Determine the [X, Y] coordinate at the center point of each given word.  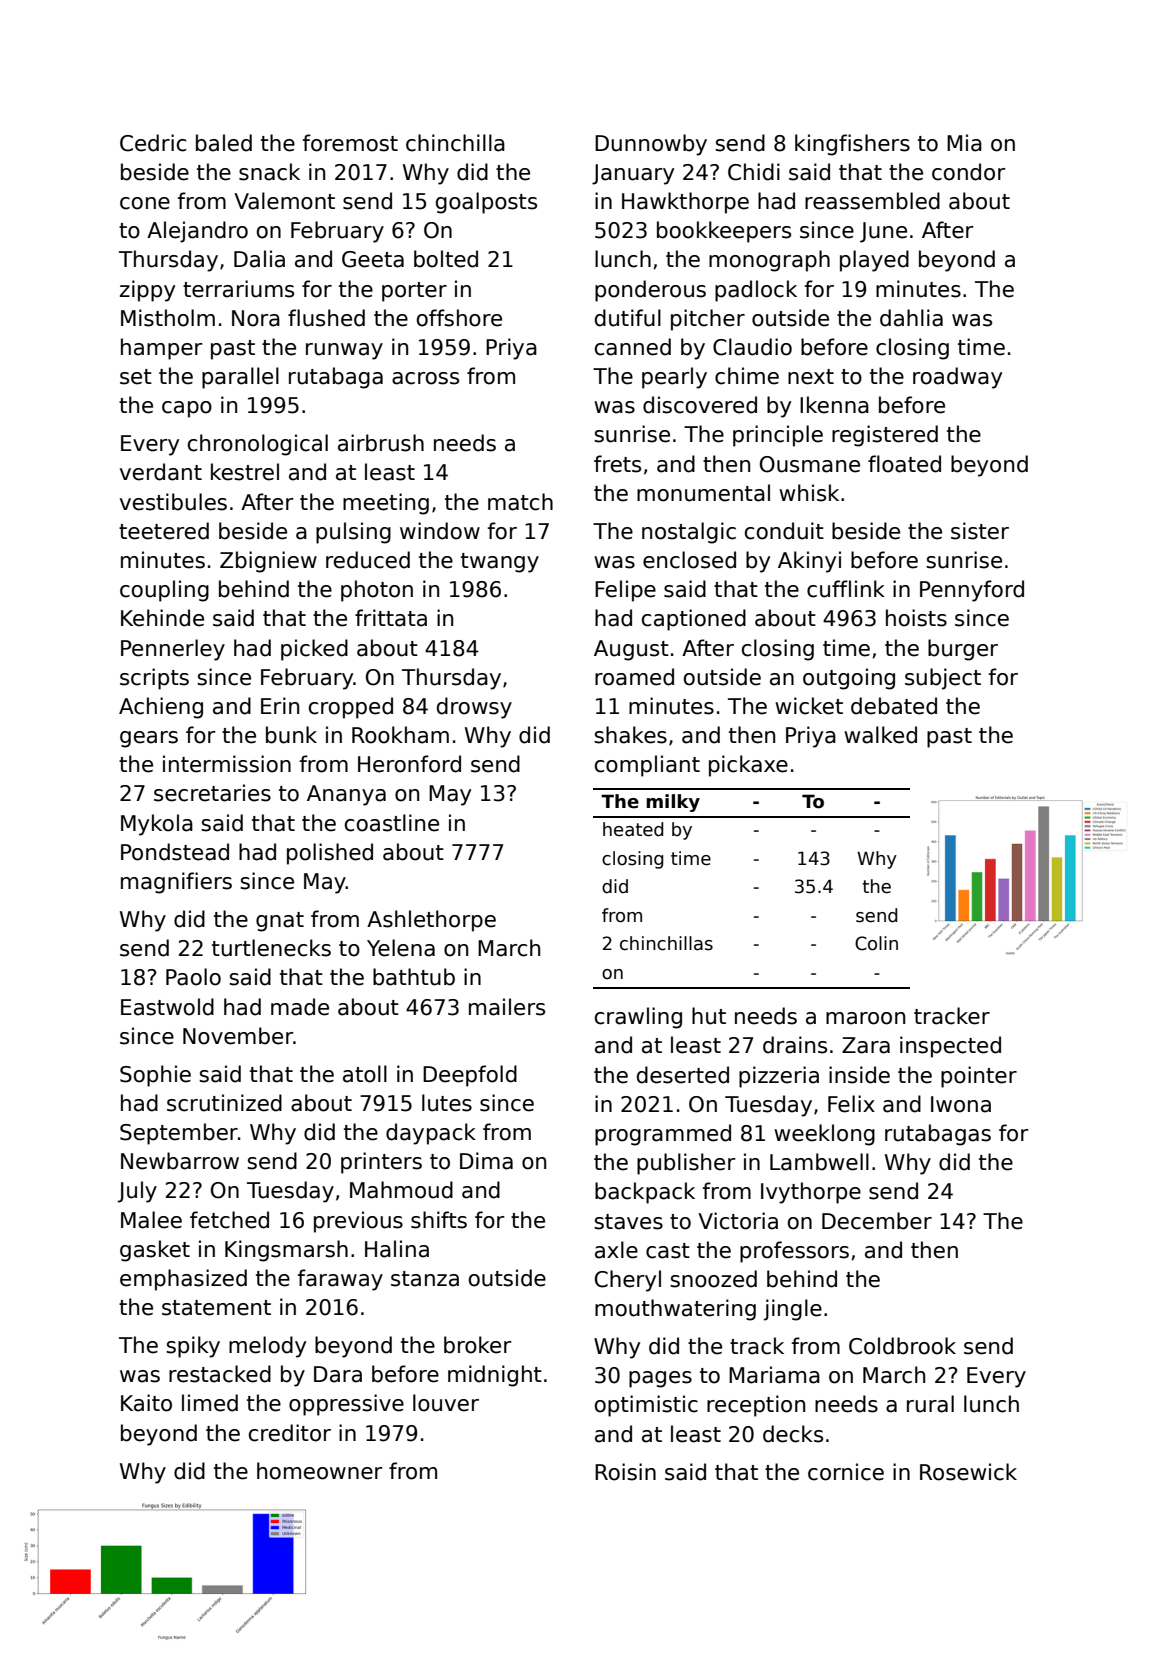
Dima [486, 1161]
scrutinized [224, 1103]
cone [145, 203]
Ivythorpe [811, 1193]
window [440, 531]
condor [969, 172]
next [811, 377]
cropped [351, 708]
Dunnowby [651, 145]
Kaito [146, 1403]
